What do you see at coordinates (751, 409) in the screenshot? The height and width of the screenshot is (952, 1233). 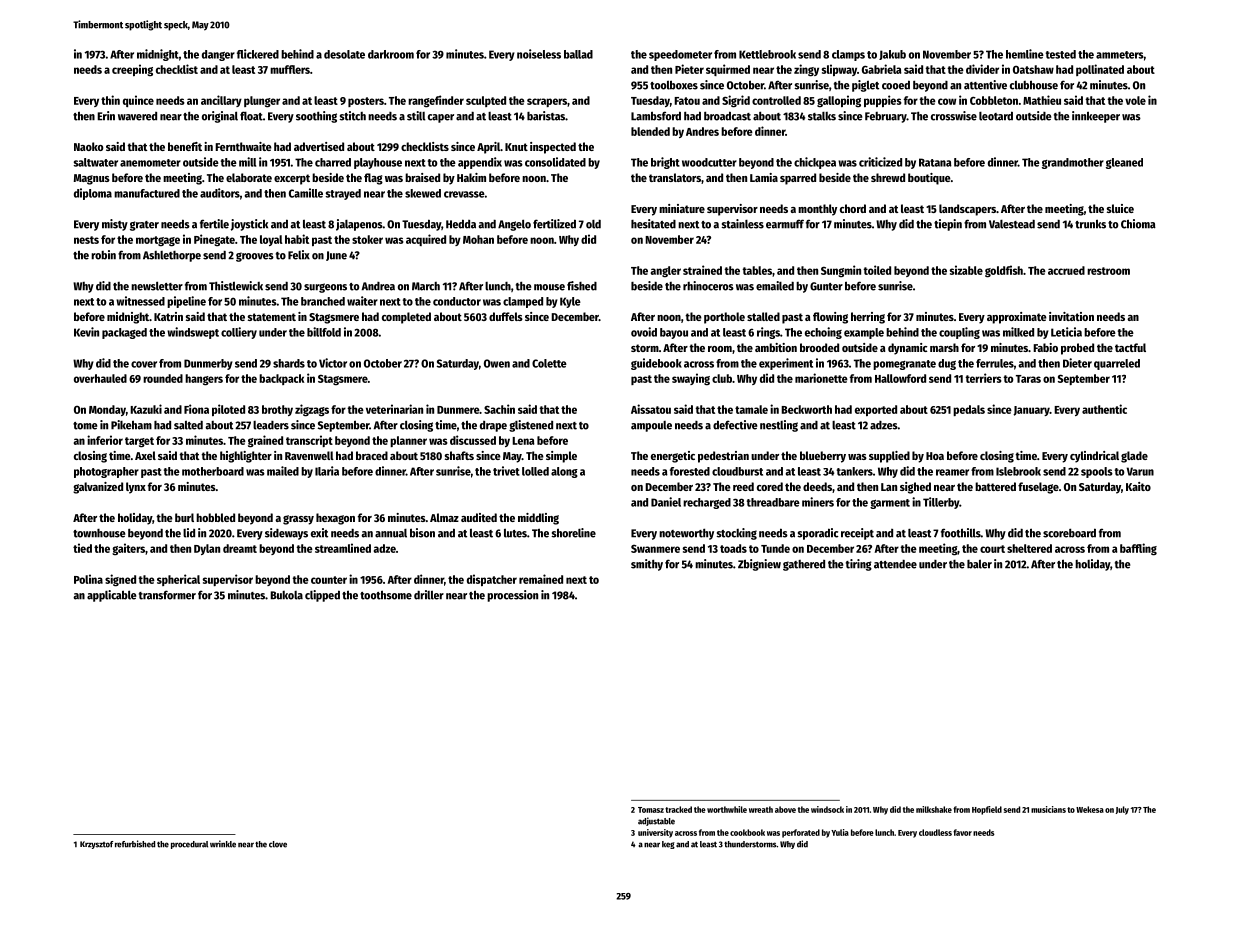 I see `tamale` at bounding box center [751, 409].
